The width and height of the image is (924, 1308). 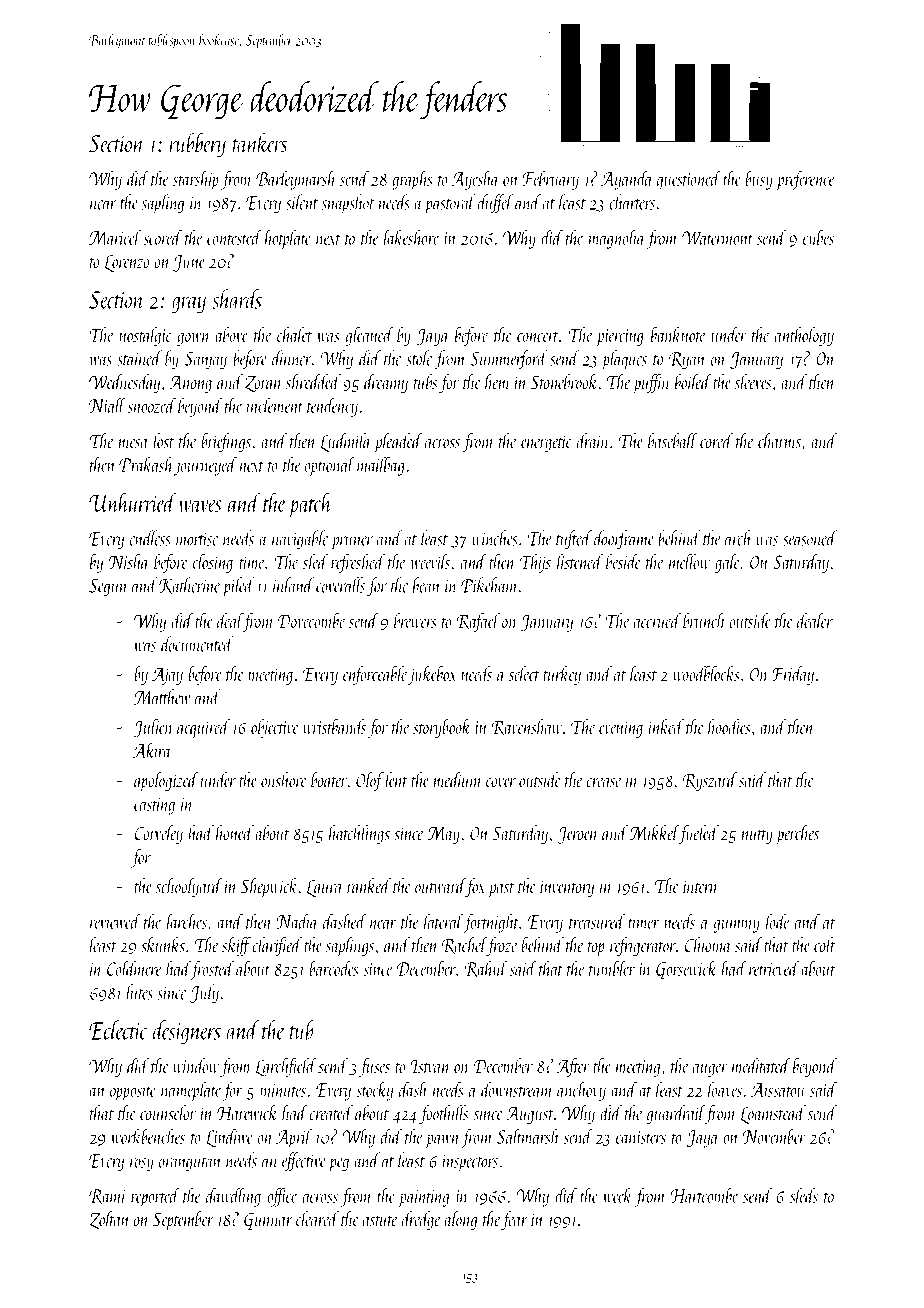 I want to click on Ryan, so click(x=687, y=361).
